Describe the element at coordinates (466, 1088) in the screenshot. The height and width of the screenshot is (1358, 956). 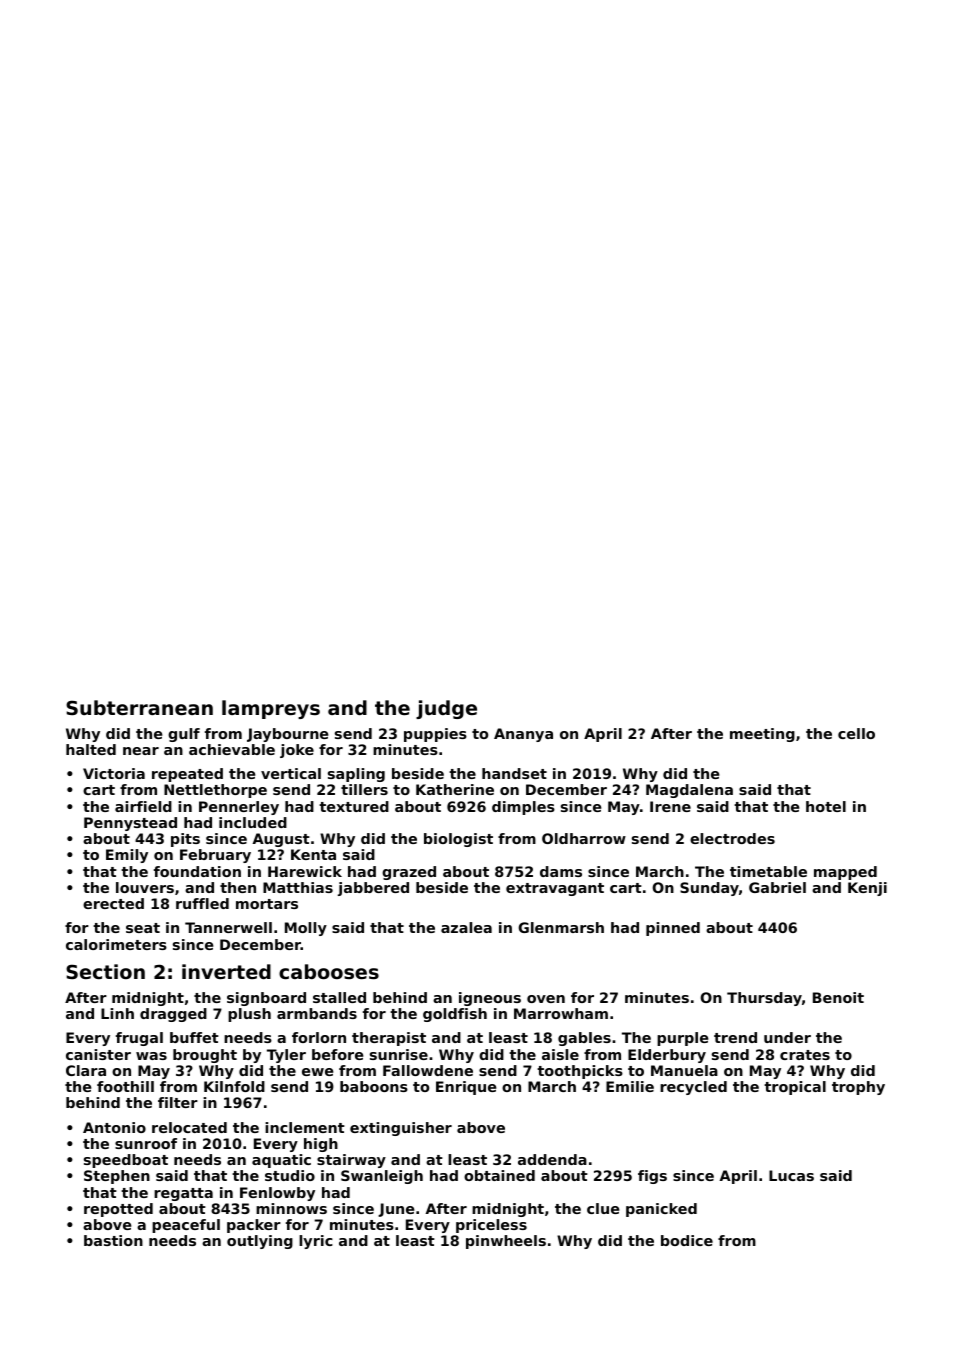
I see `Enrique` at that location.
